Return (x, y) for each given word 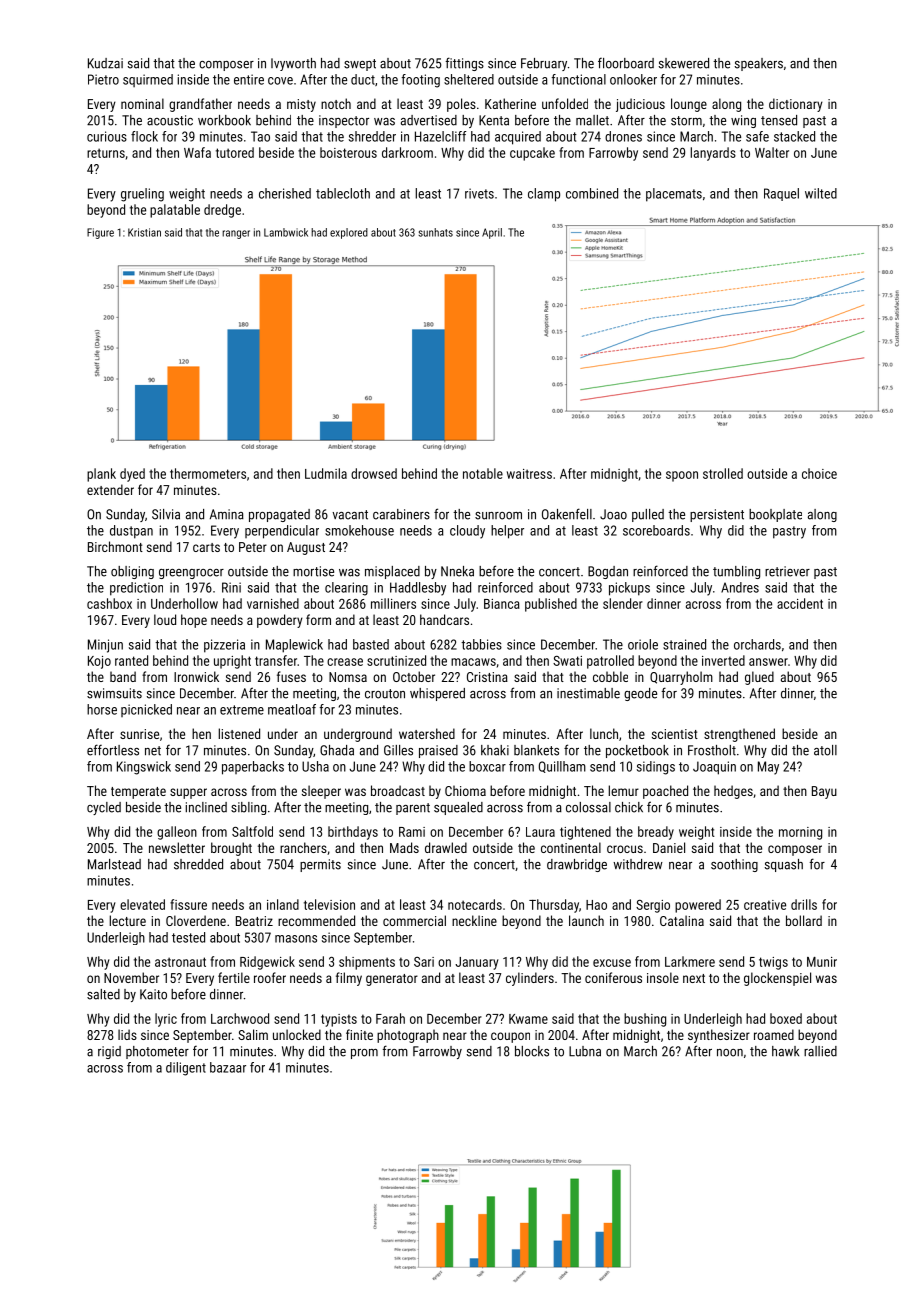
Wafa (197, 152)
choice (819, 473)
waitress (529, 474)
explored (349, 233)
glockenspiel (777, 979)
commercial (414, 920)
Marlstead (114, 864)
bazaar (228, 1067)
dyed (132, 475)
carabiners (401, 514)
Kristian (144, 232)
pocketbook (637, 751)
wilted (821, 193)
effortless (113, 750)
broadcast (398, 790)
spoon (682, 476)
